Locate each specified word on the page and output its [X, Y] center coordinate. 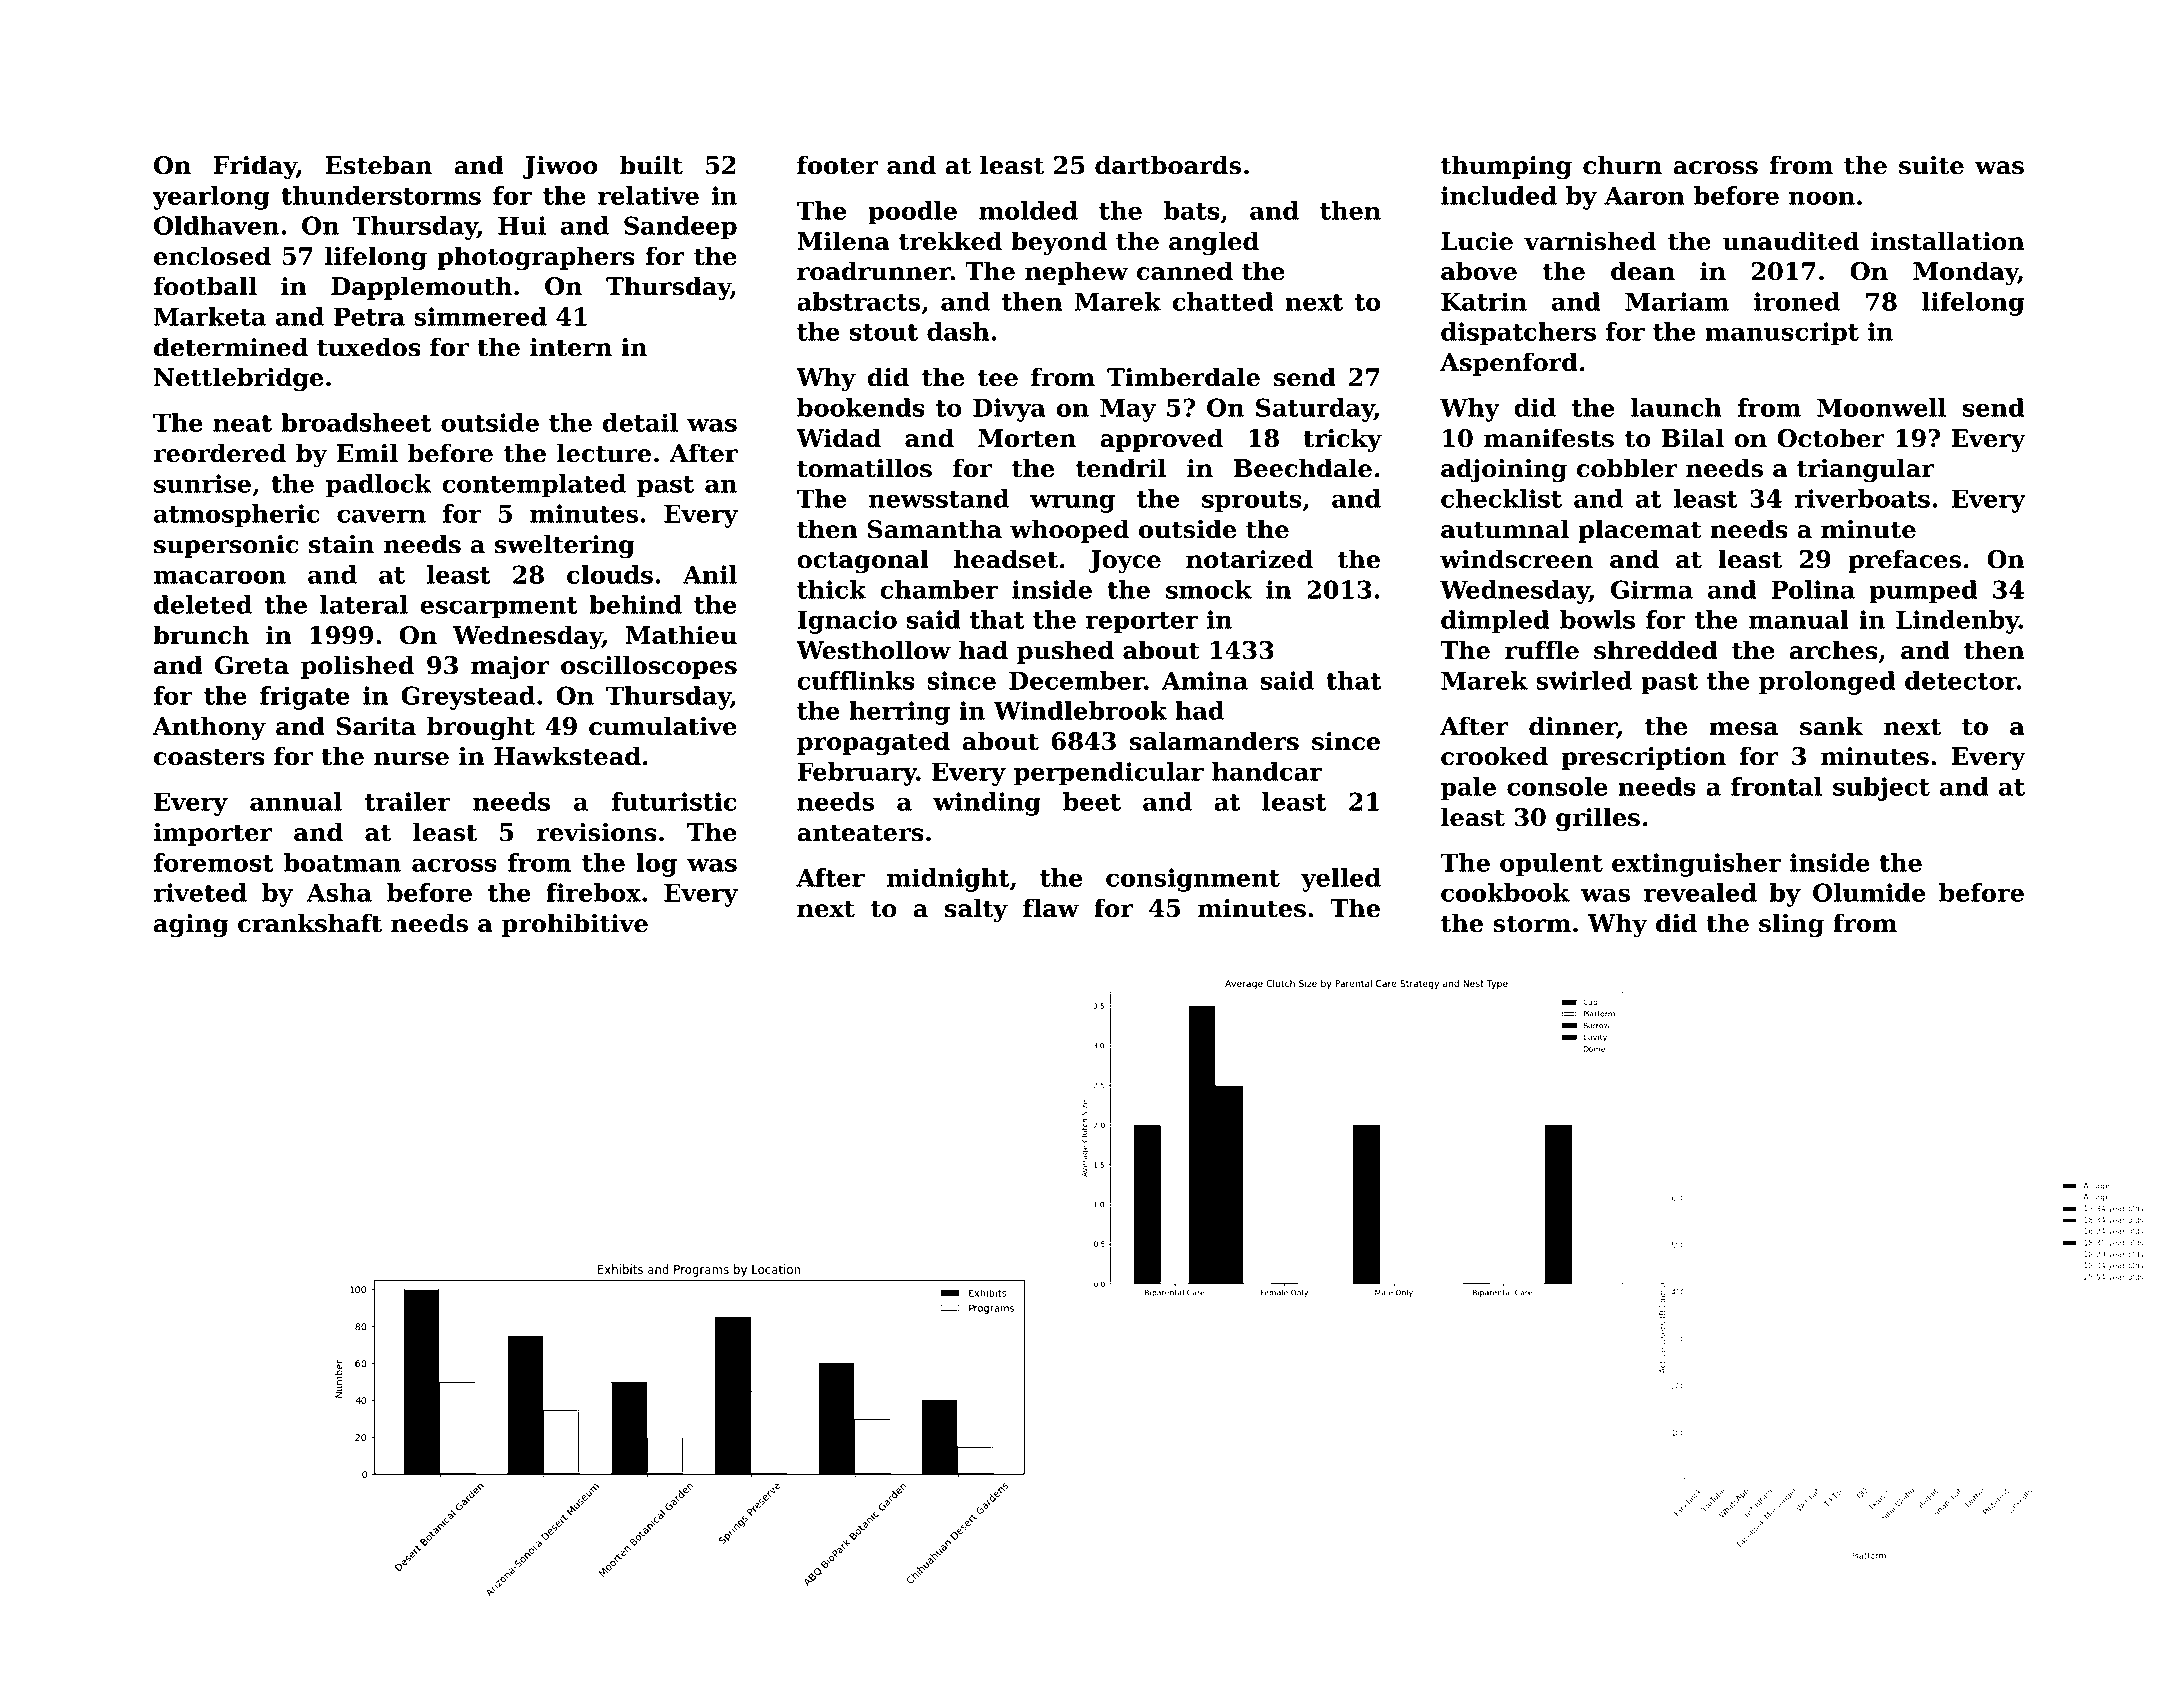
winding [987, 804]
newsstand [939, 498]
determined [231, 347]
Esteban [378, 165]
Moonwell [1882, 407]
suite [1931, 165]
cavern [381, 516]
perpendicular [1109, 774]
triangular [1866, 470]
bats [1192, 210]
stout [884, 332]
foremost [213, 862]
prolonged [1827, 683]
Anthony [209, 728]
